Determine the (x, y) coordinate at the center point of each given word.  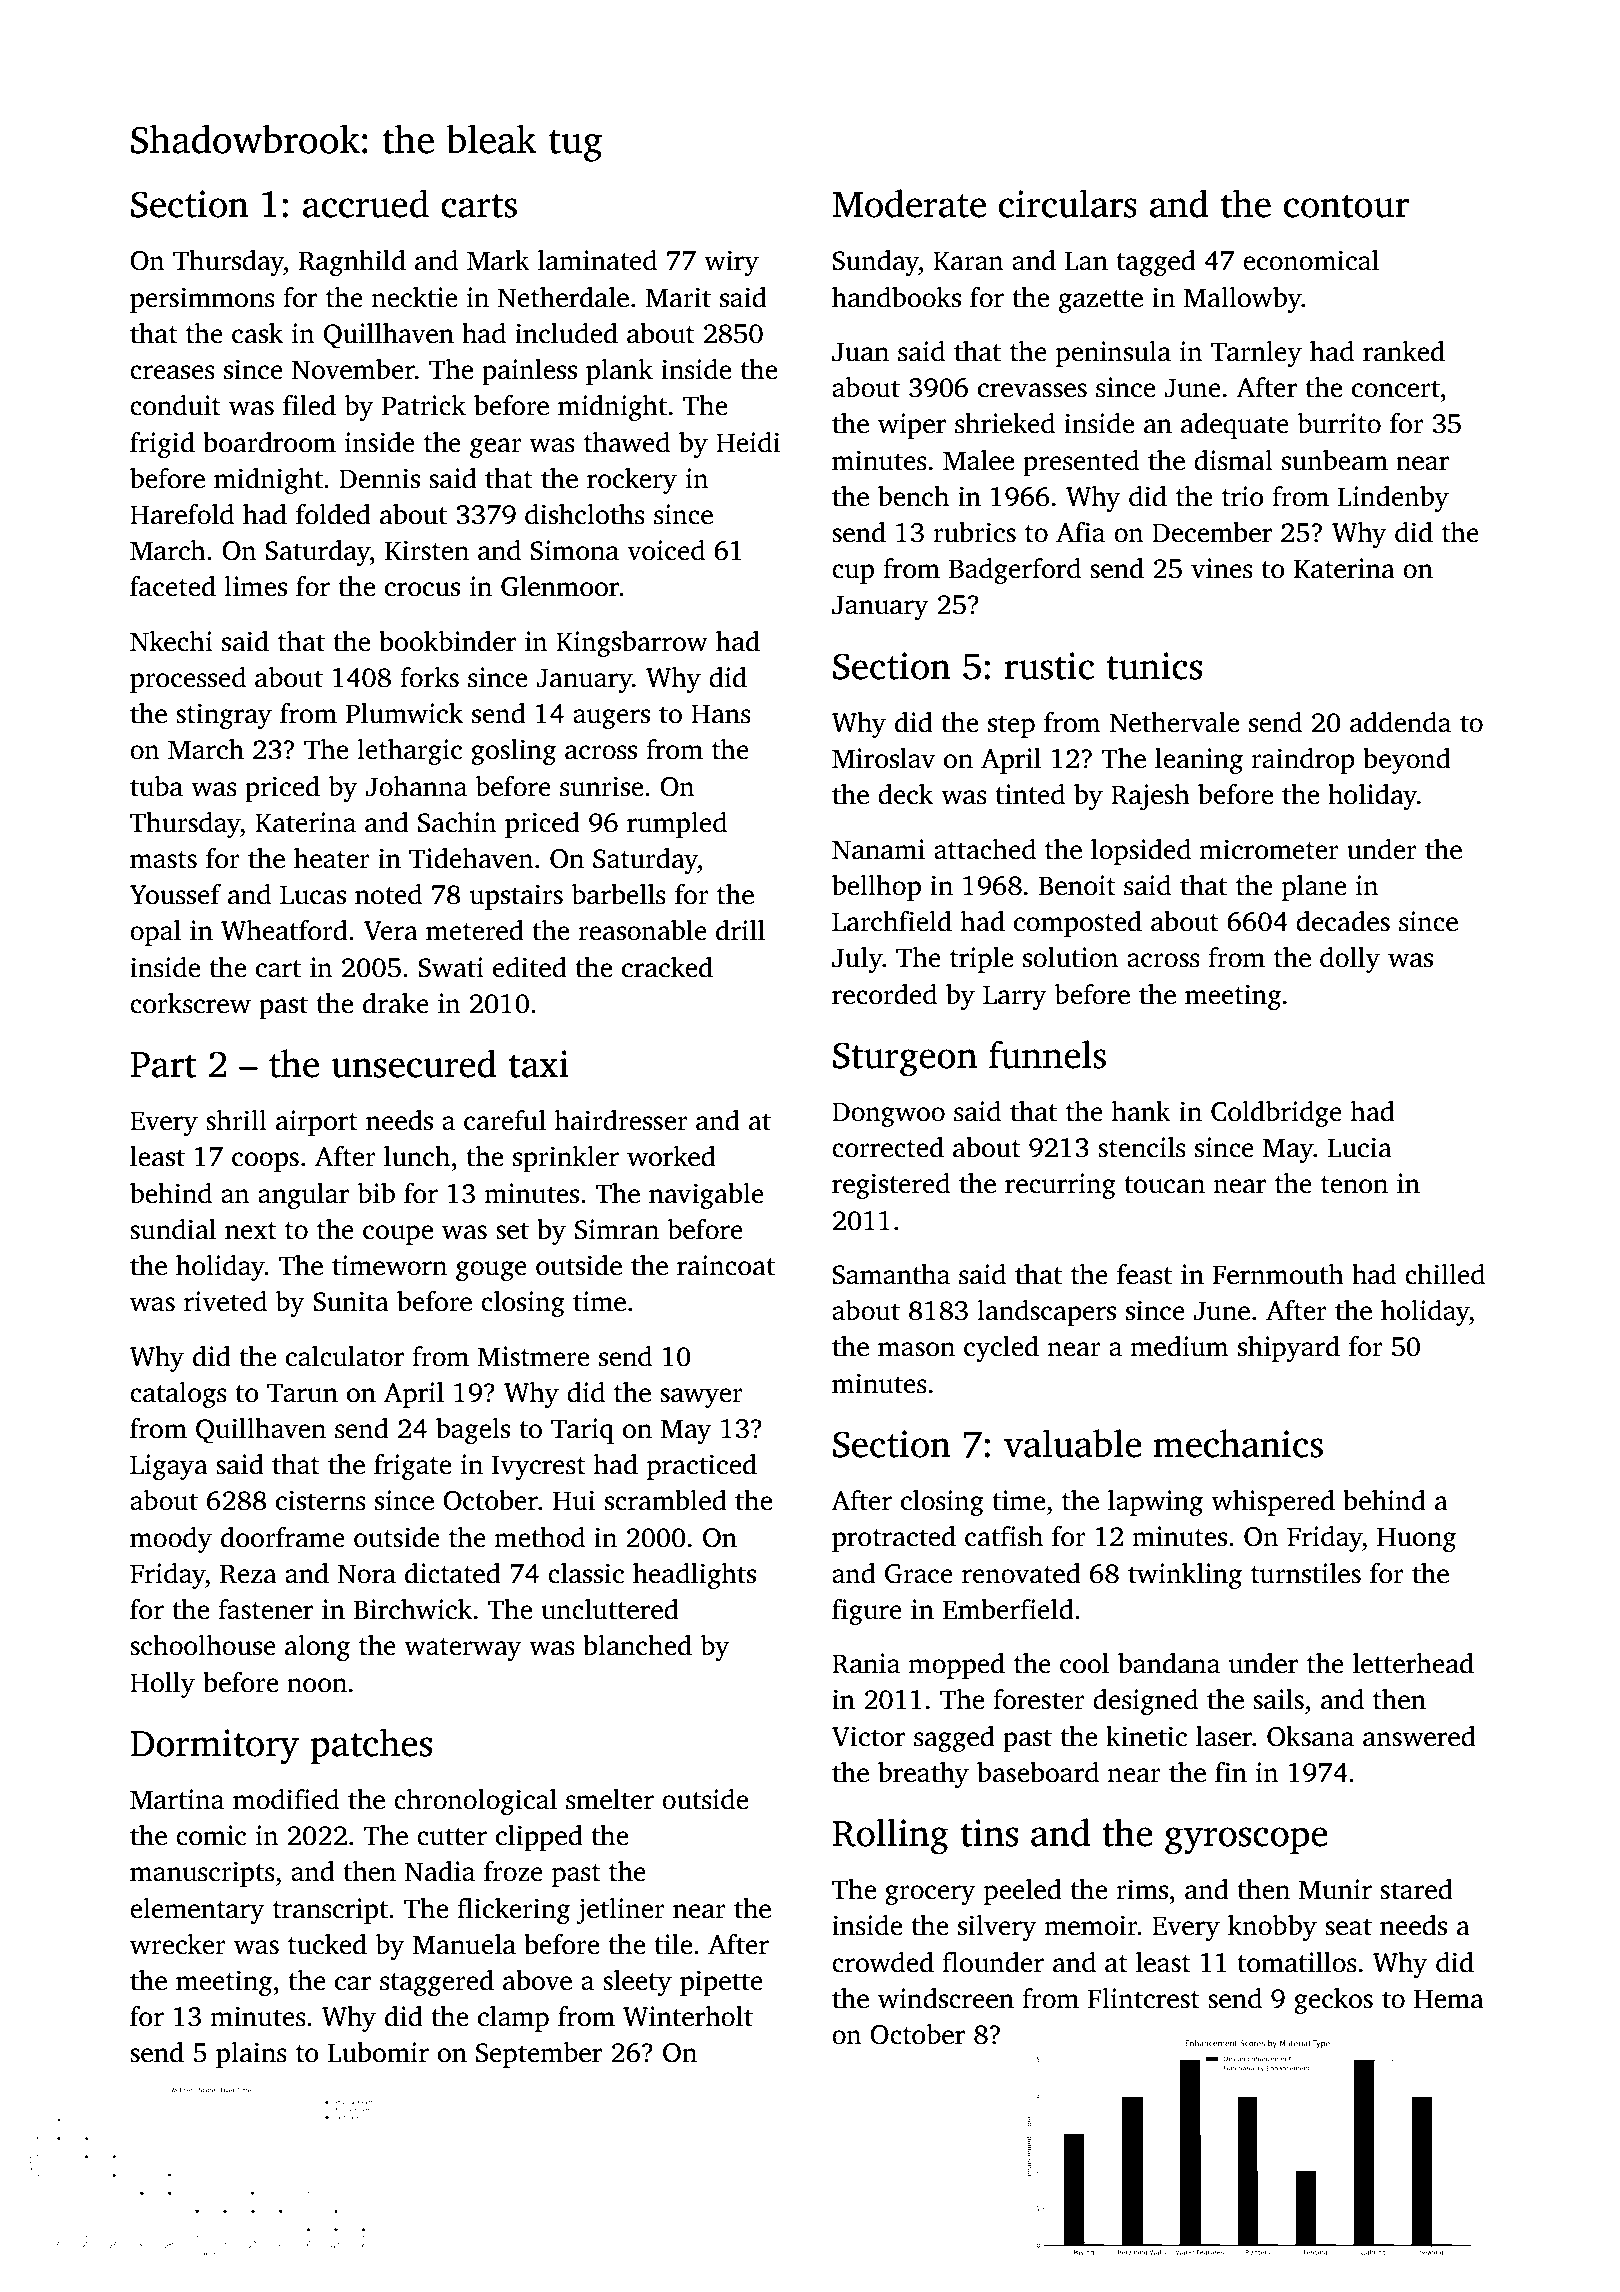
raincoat (726, 1265)
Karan (968, 261)
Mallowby (1243, 300)
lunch (417, 1156)
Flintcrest (1144, 1998)
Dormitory (215, 1747)
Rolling (891, 1836)
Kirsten (427, 550)
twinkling (1185, 1576)
